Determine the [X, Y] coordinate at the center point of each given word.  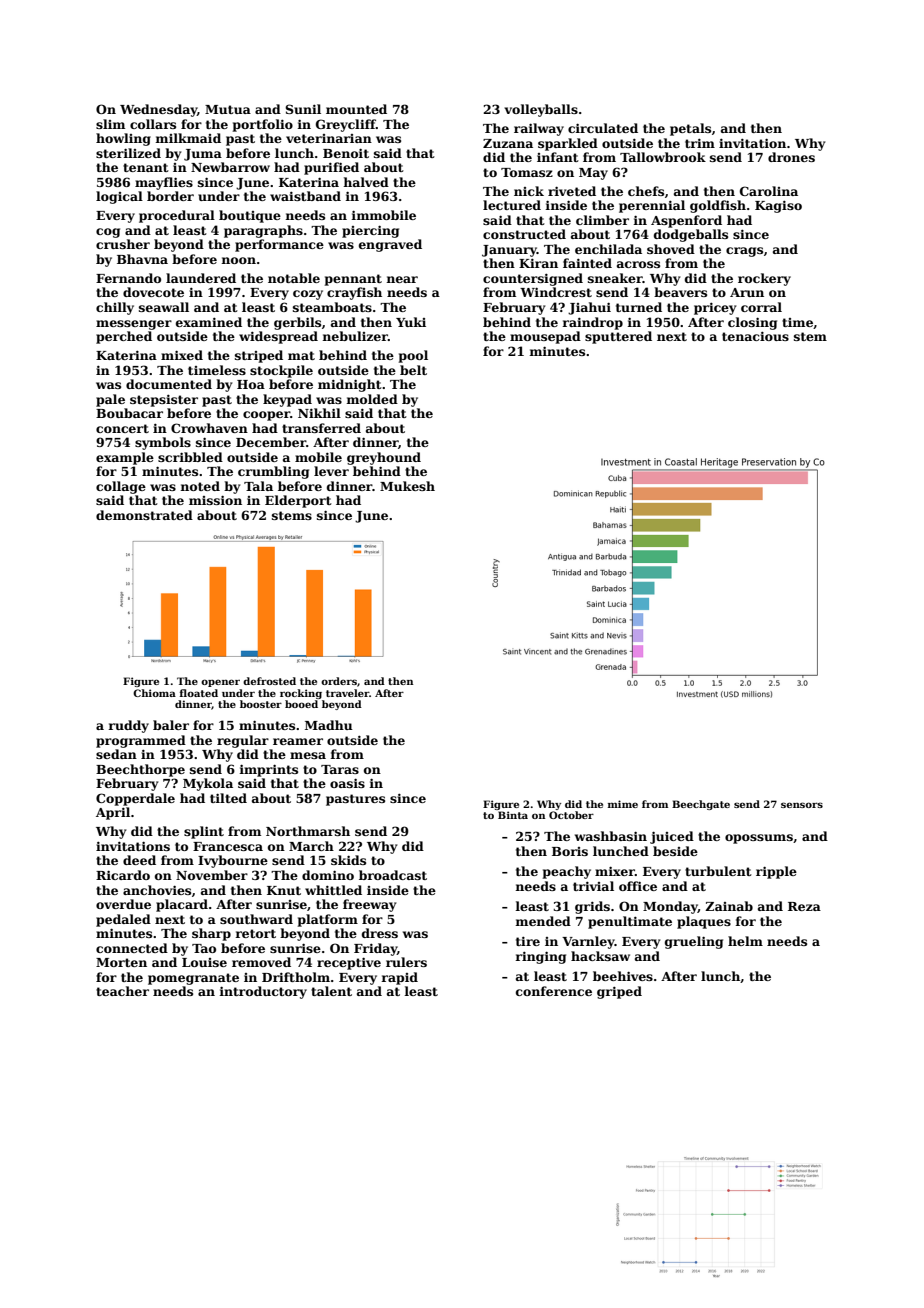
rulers [406, 962]
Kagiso [778, 206]
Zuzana [508, 143]
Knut [284, 890]
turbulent [718, 871]
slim [110, 124]
